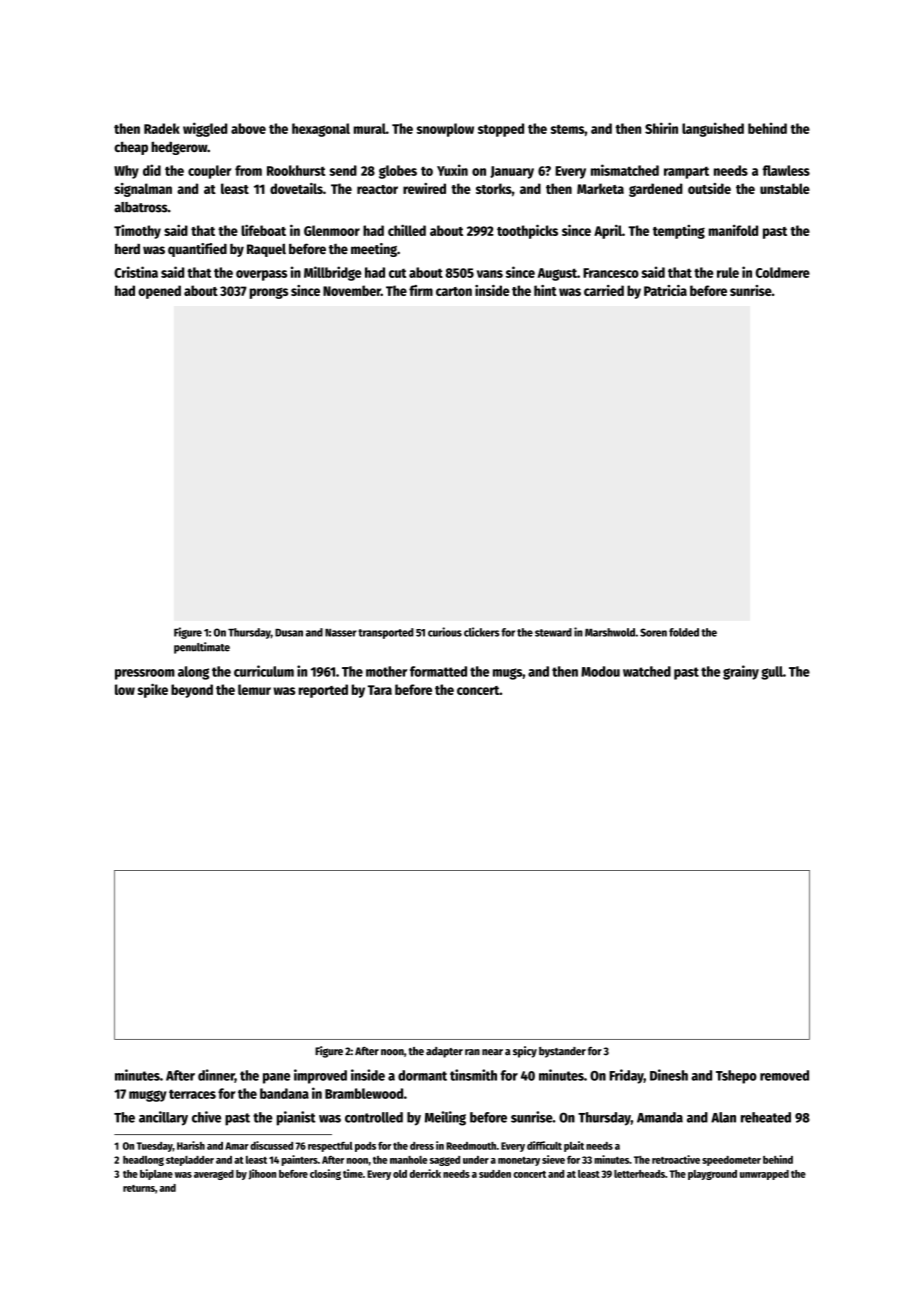 This screenshot has height=1308, width=924. What do you see at coordinates (766, 1117) in the screenshot?
I see `reheated` at bounding box center [766, 1117].
